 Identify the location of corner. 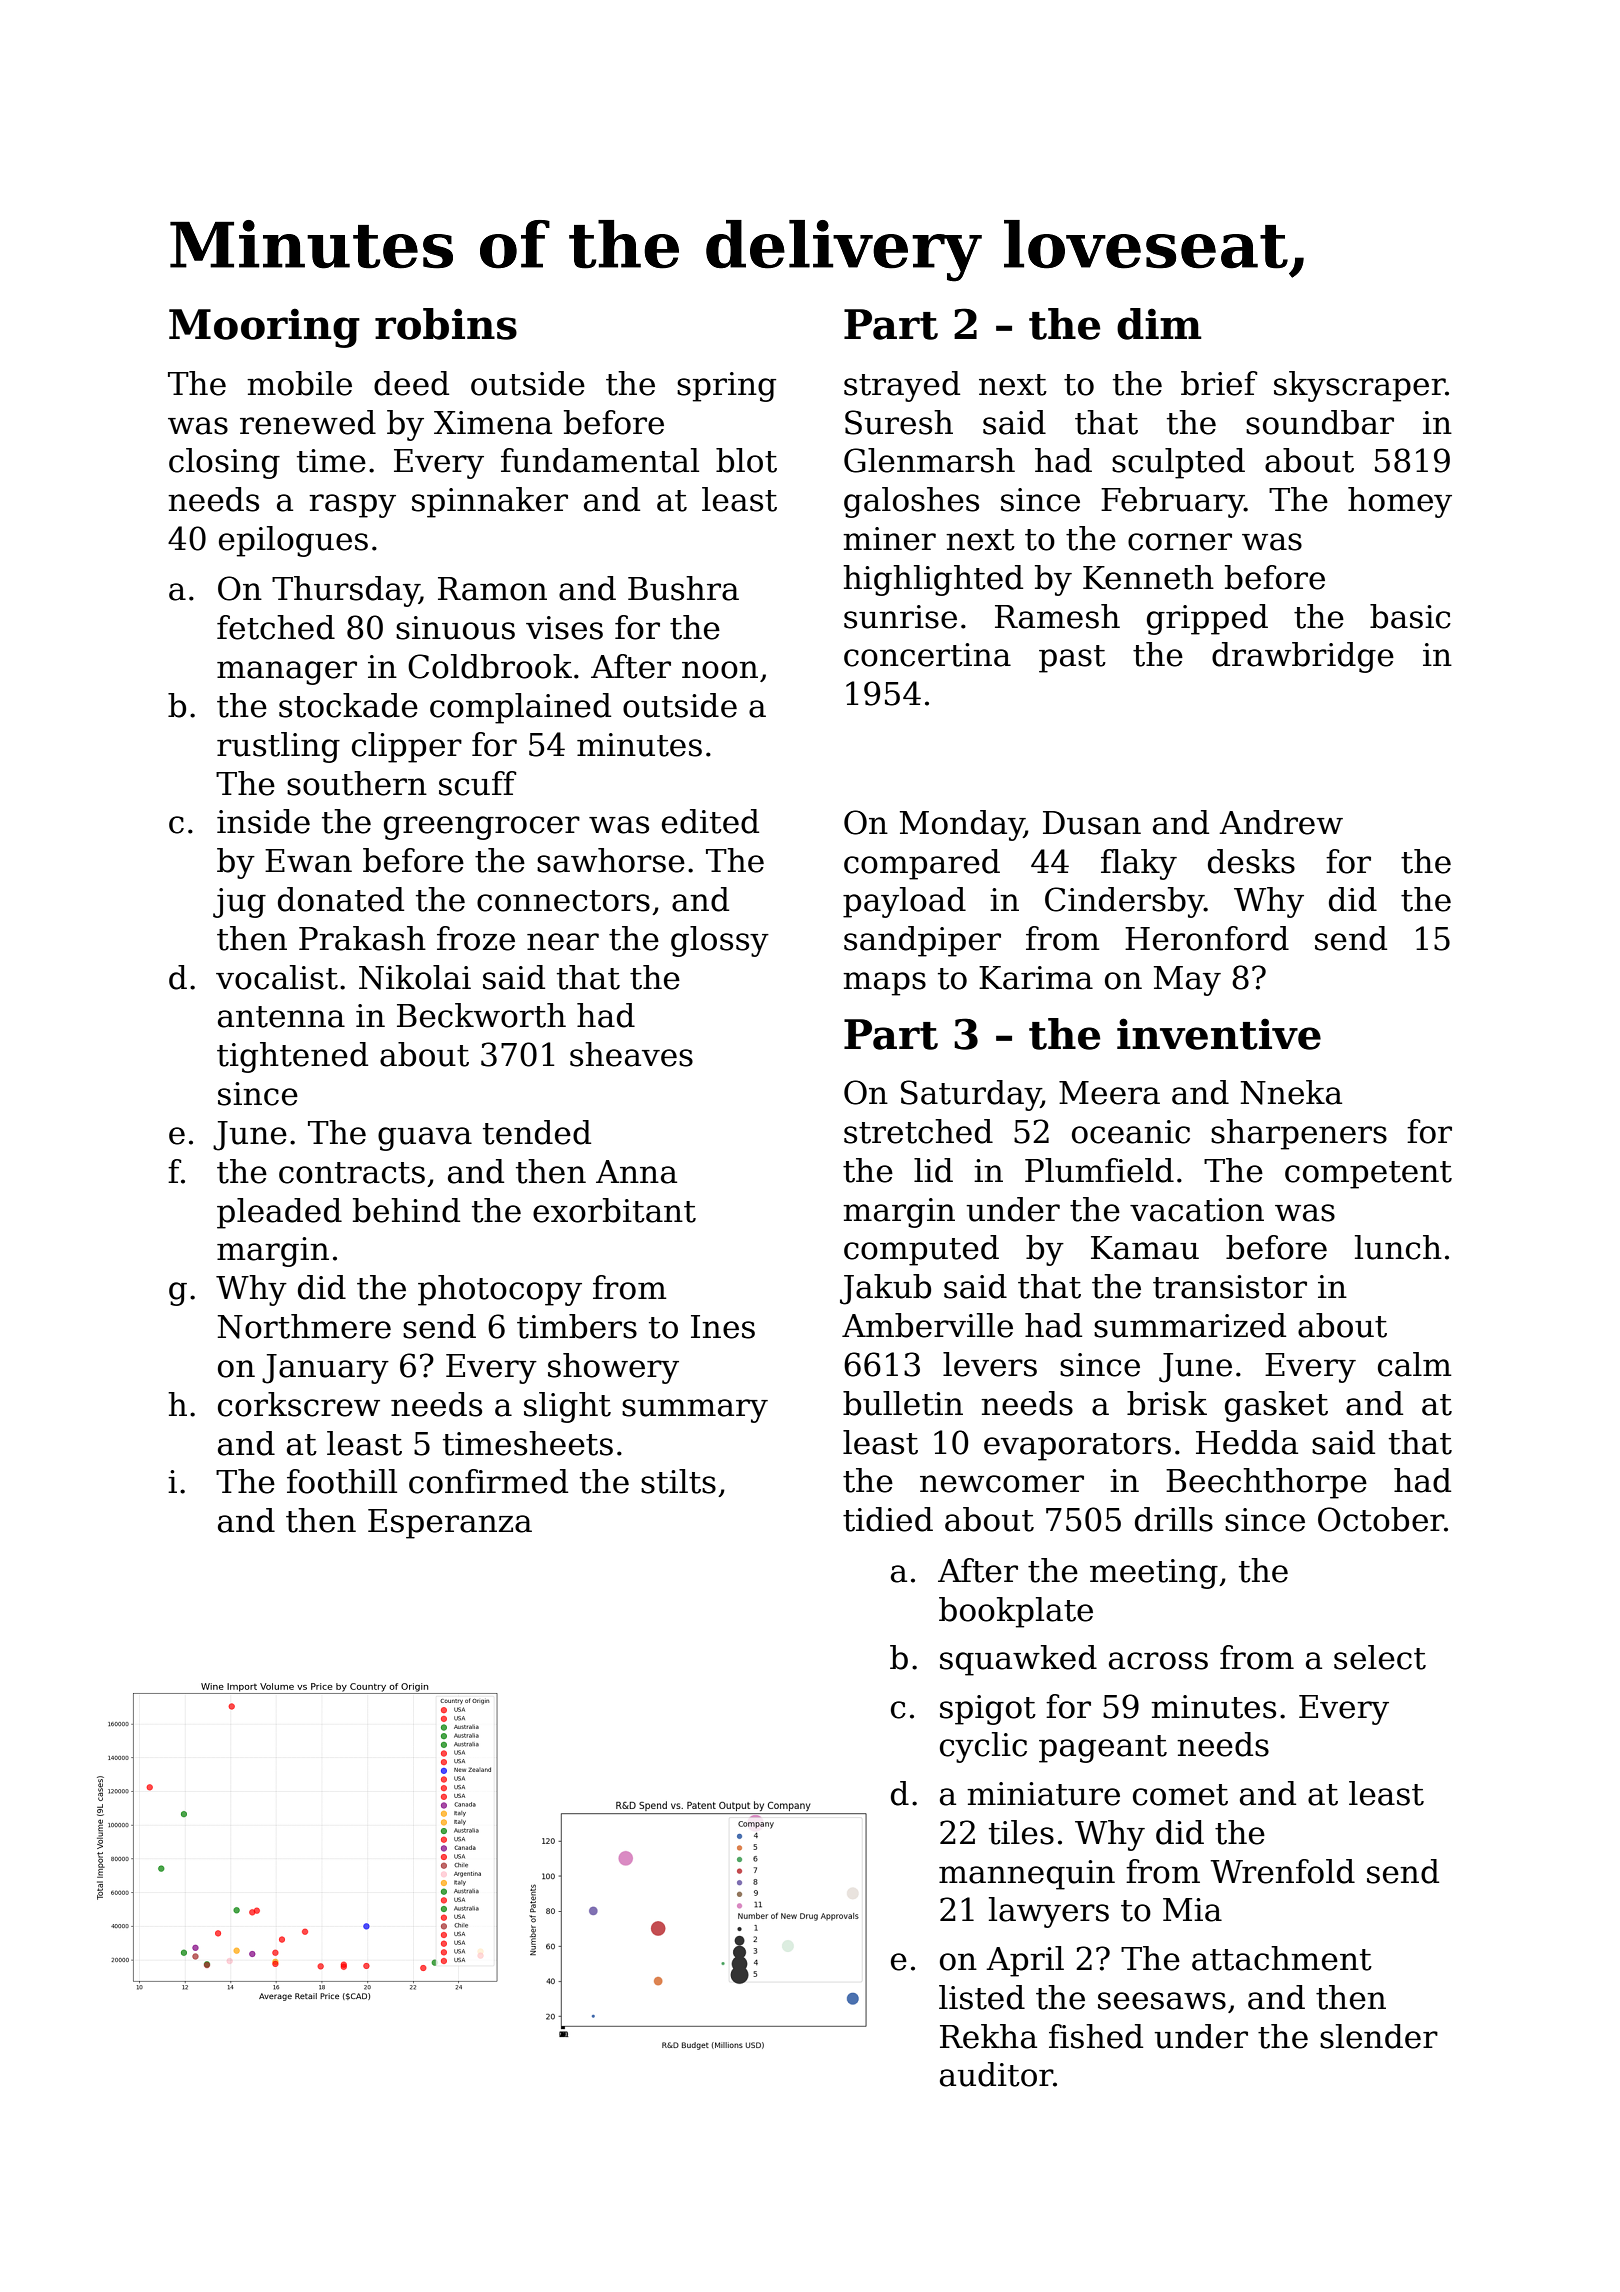
(1180, 542).
